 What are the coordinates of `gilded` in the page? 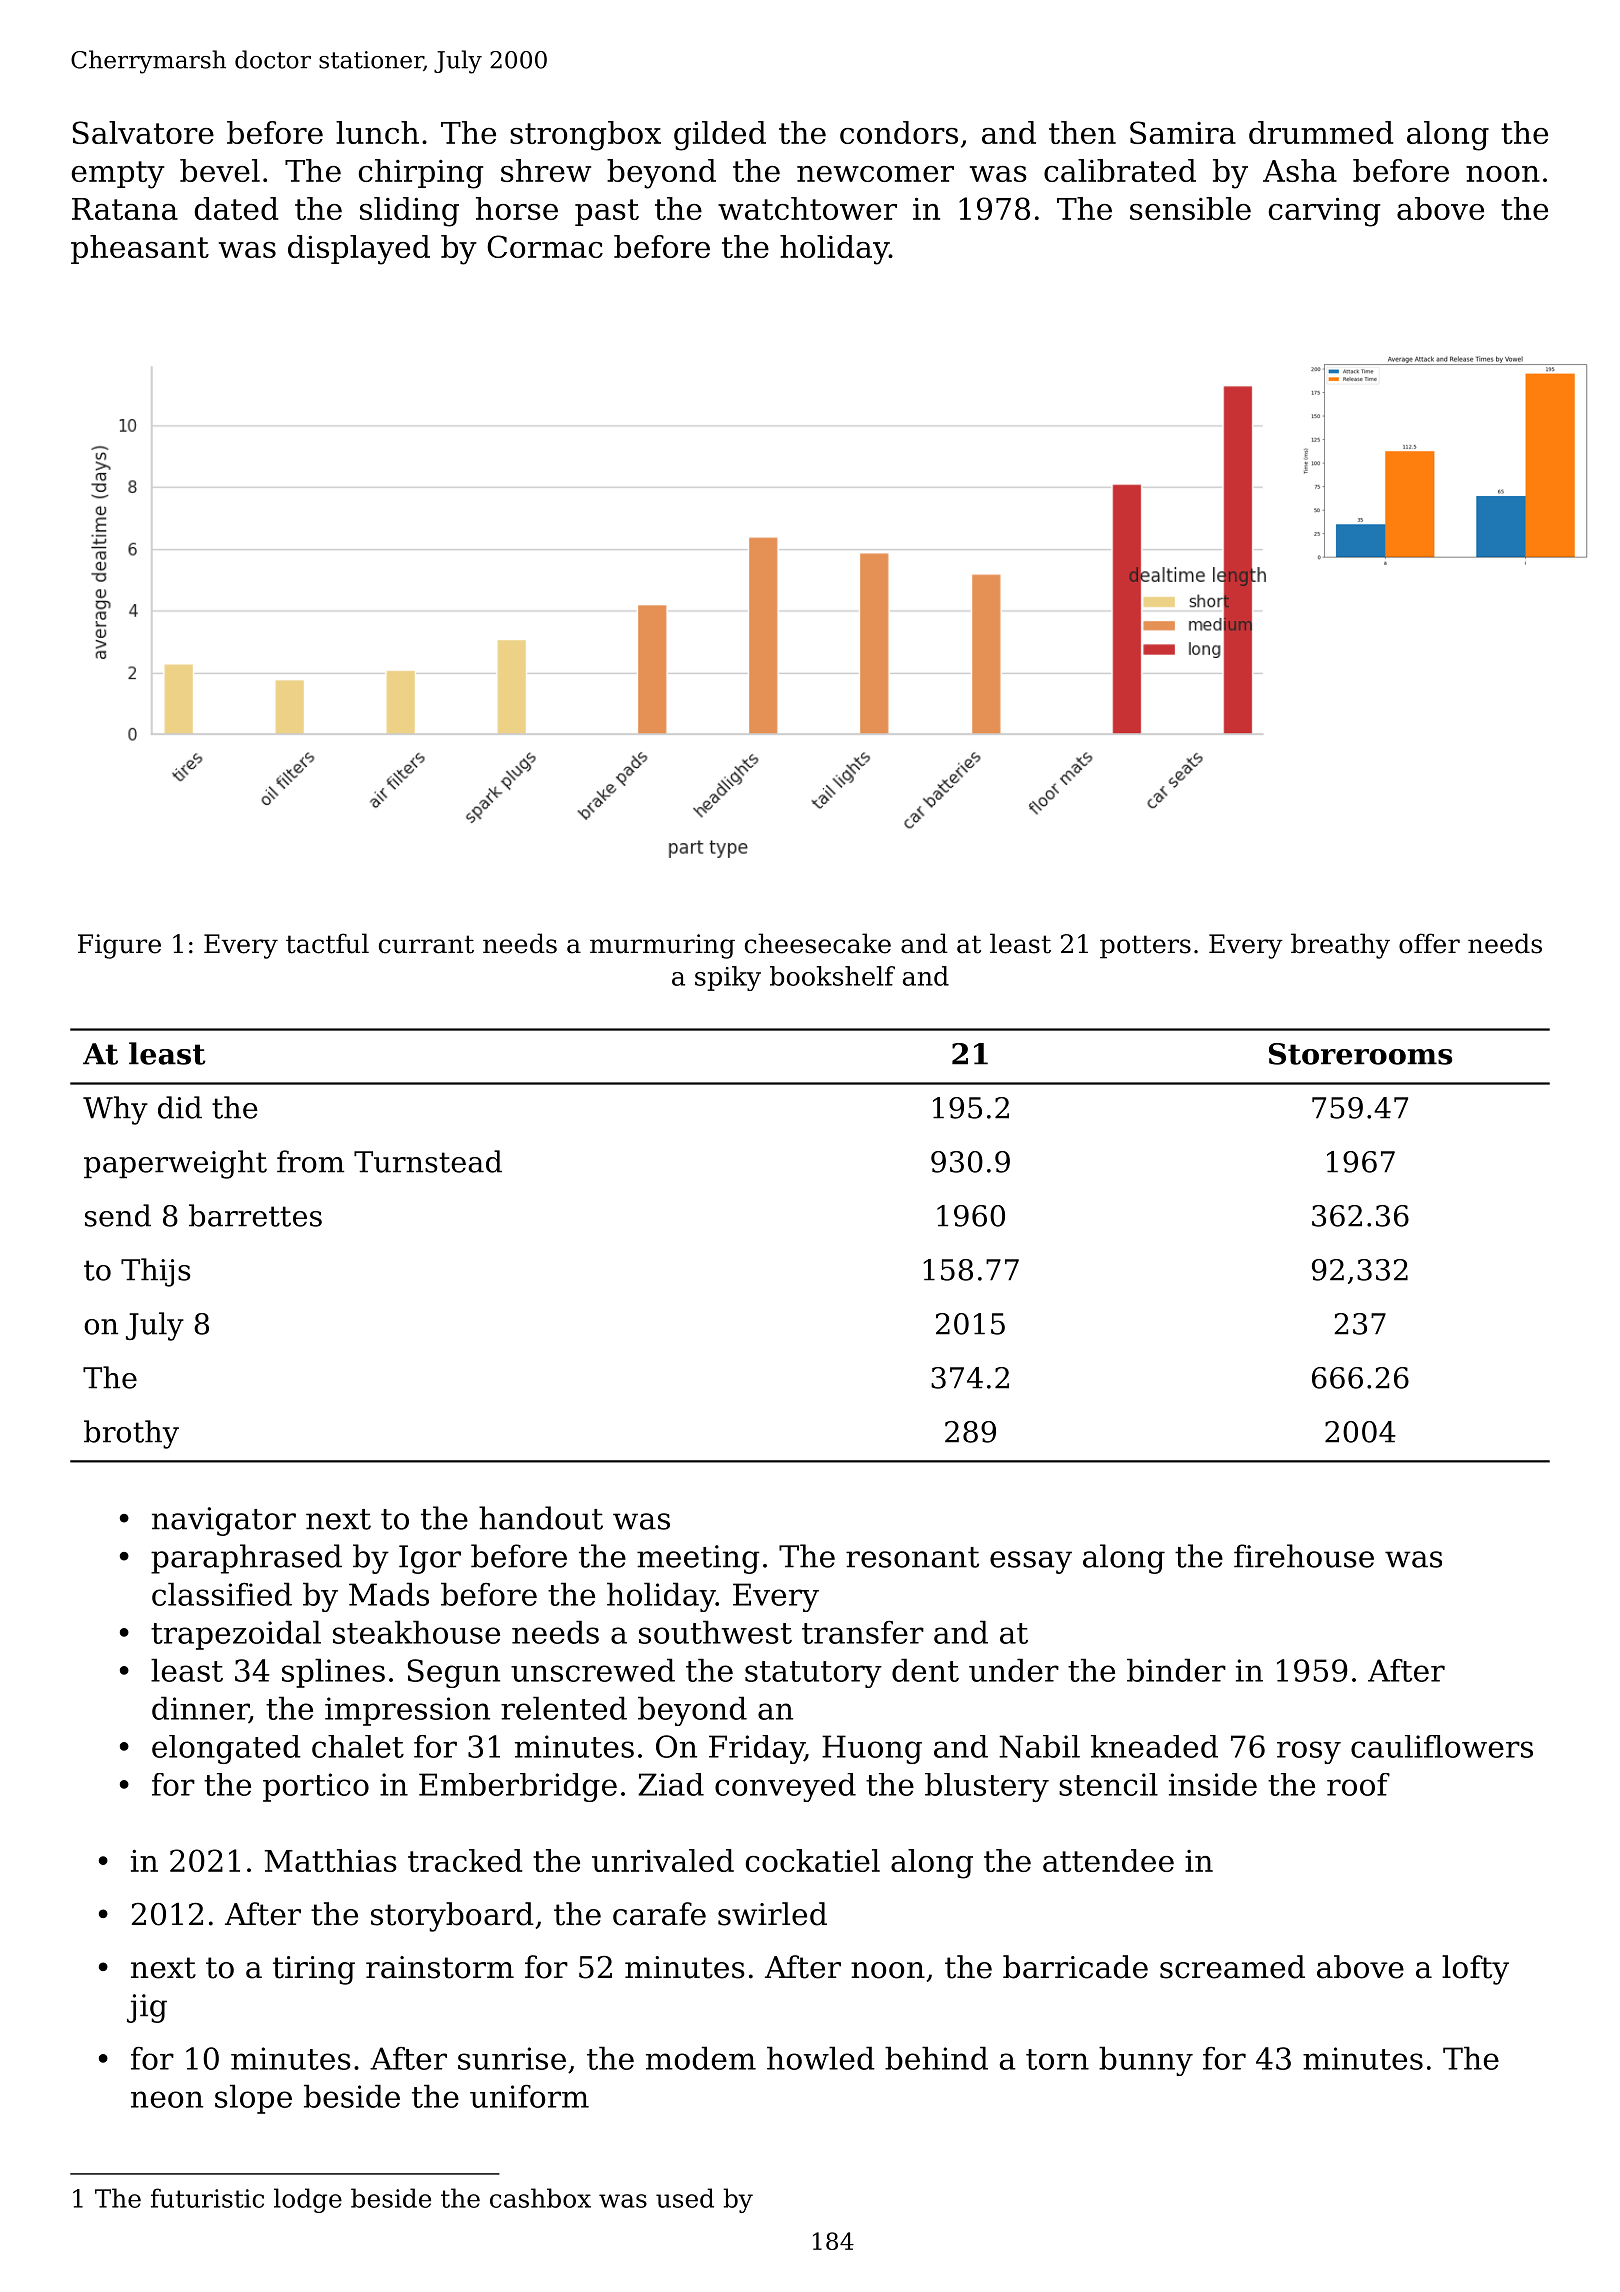 It's located at (720, 136).
